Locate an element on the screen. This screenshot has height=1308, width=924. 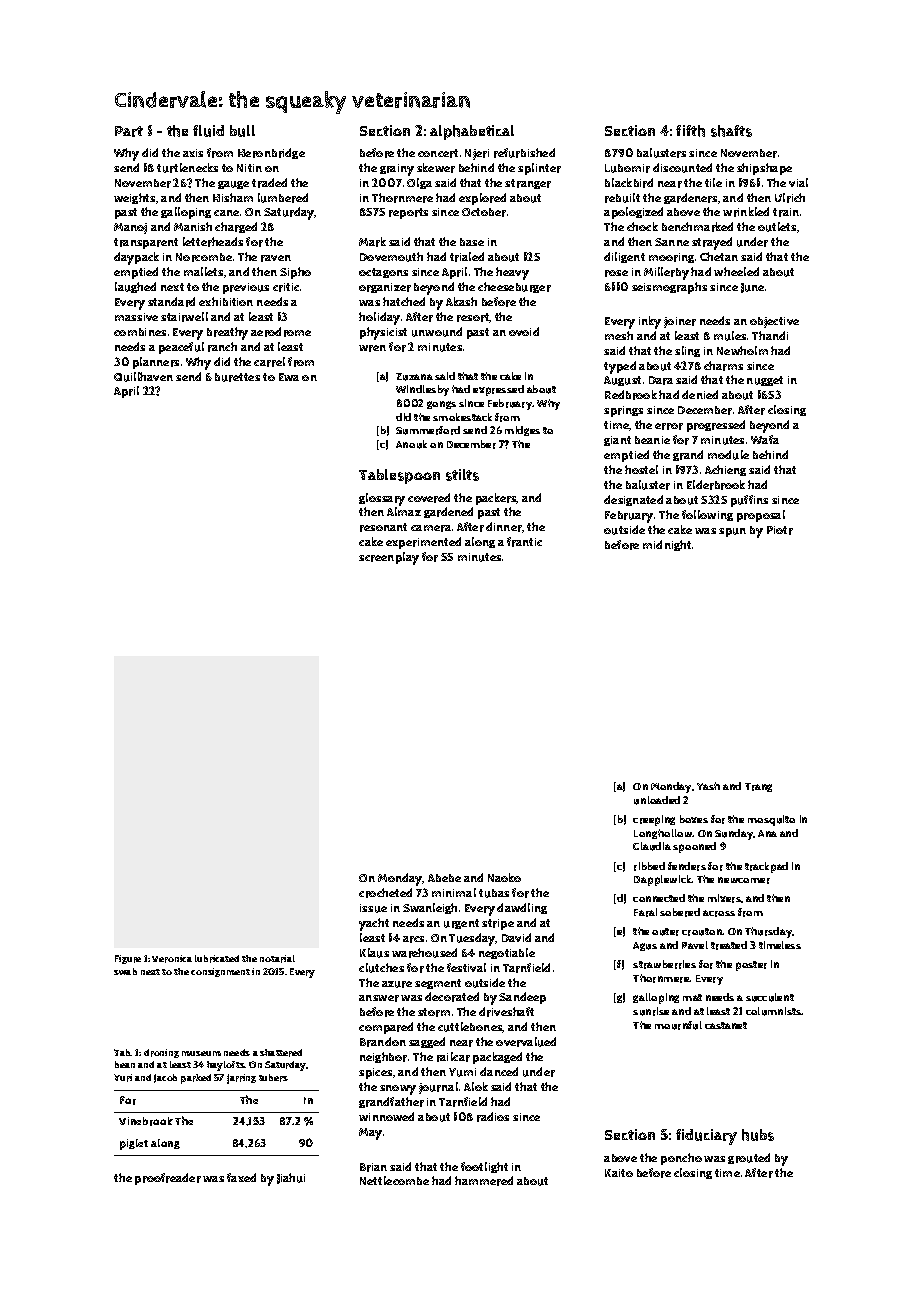
frantic is located at coordinates (524, 542).
